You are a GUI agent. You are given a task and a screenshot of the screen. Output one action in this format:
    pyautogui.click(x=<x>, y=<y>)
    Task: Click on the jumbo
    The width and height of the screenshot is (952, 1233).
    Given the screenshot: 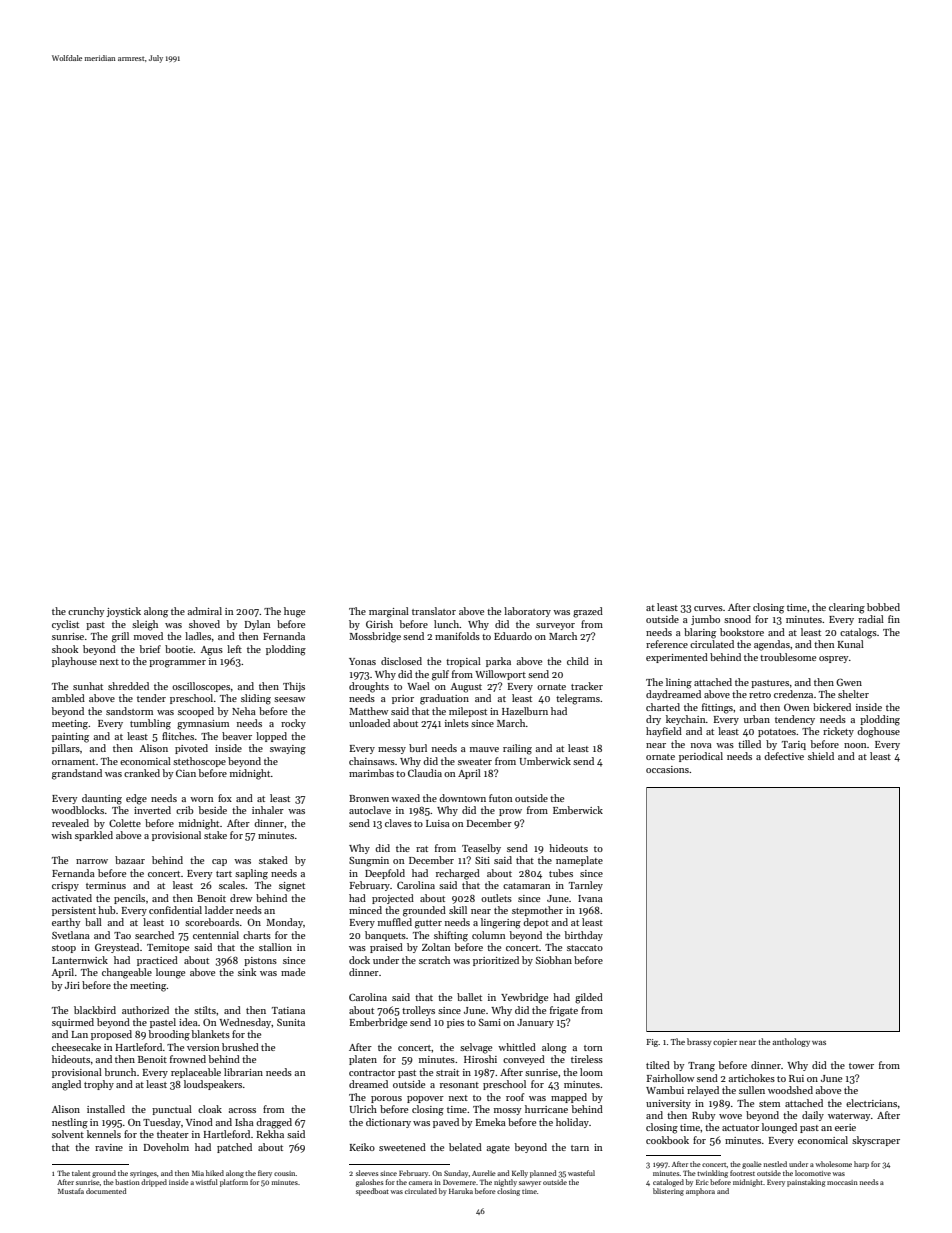 What is the action you would take?
    pyautogui.click(x=705, y=620)
